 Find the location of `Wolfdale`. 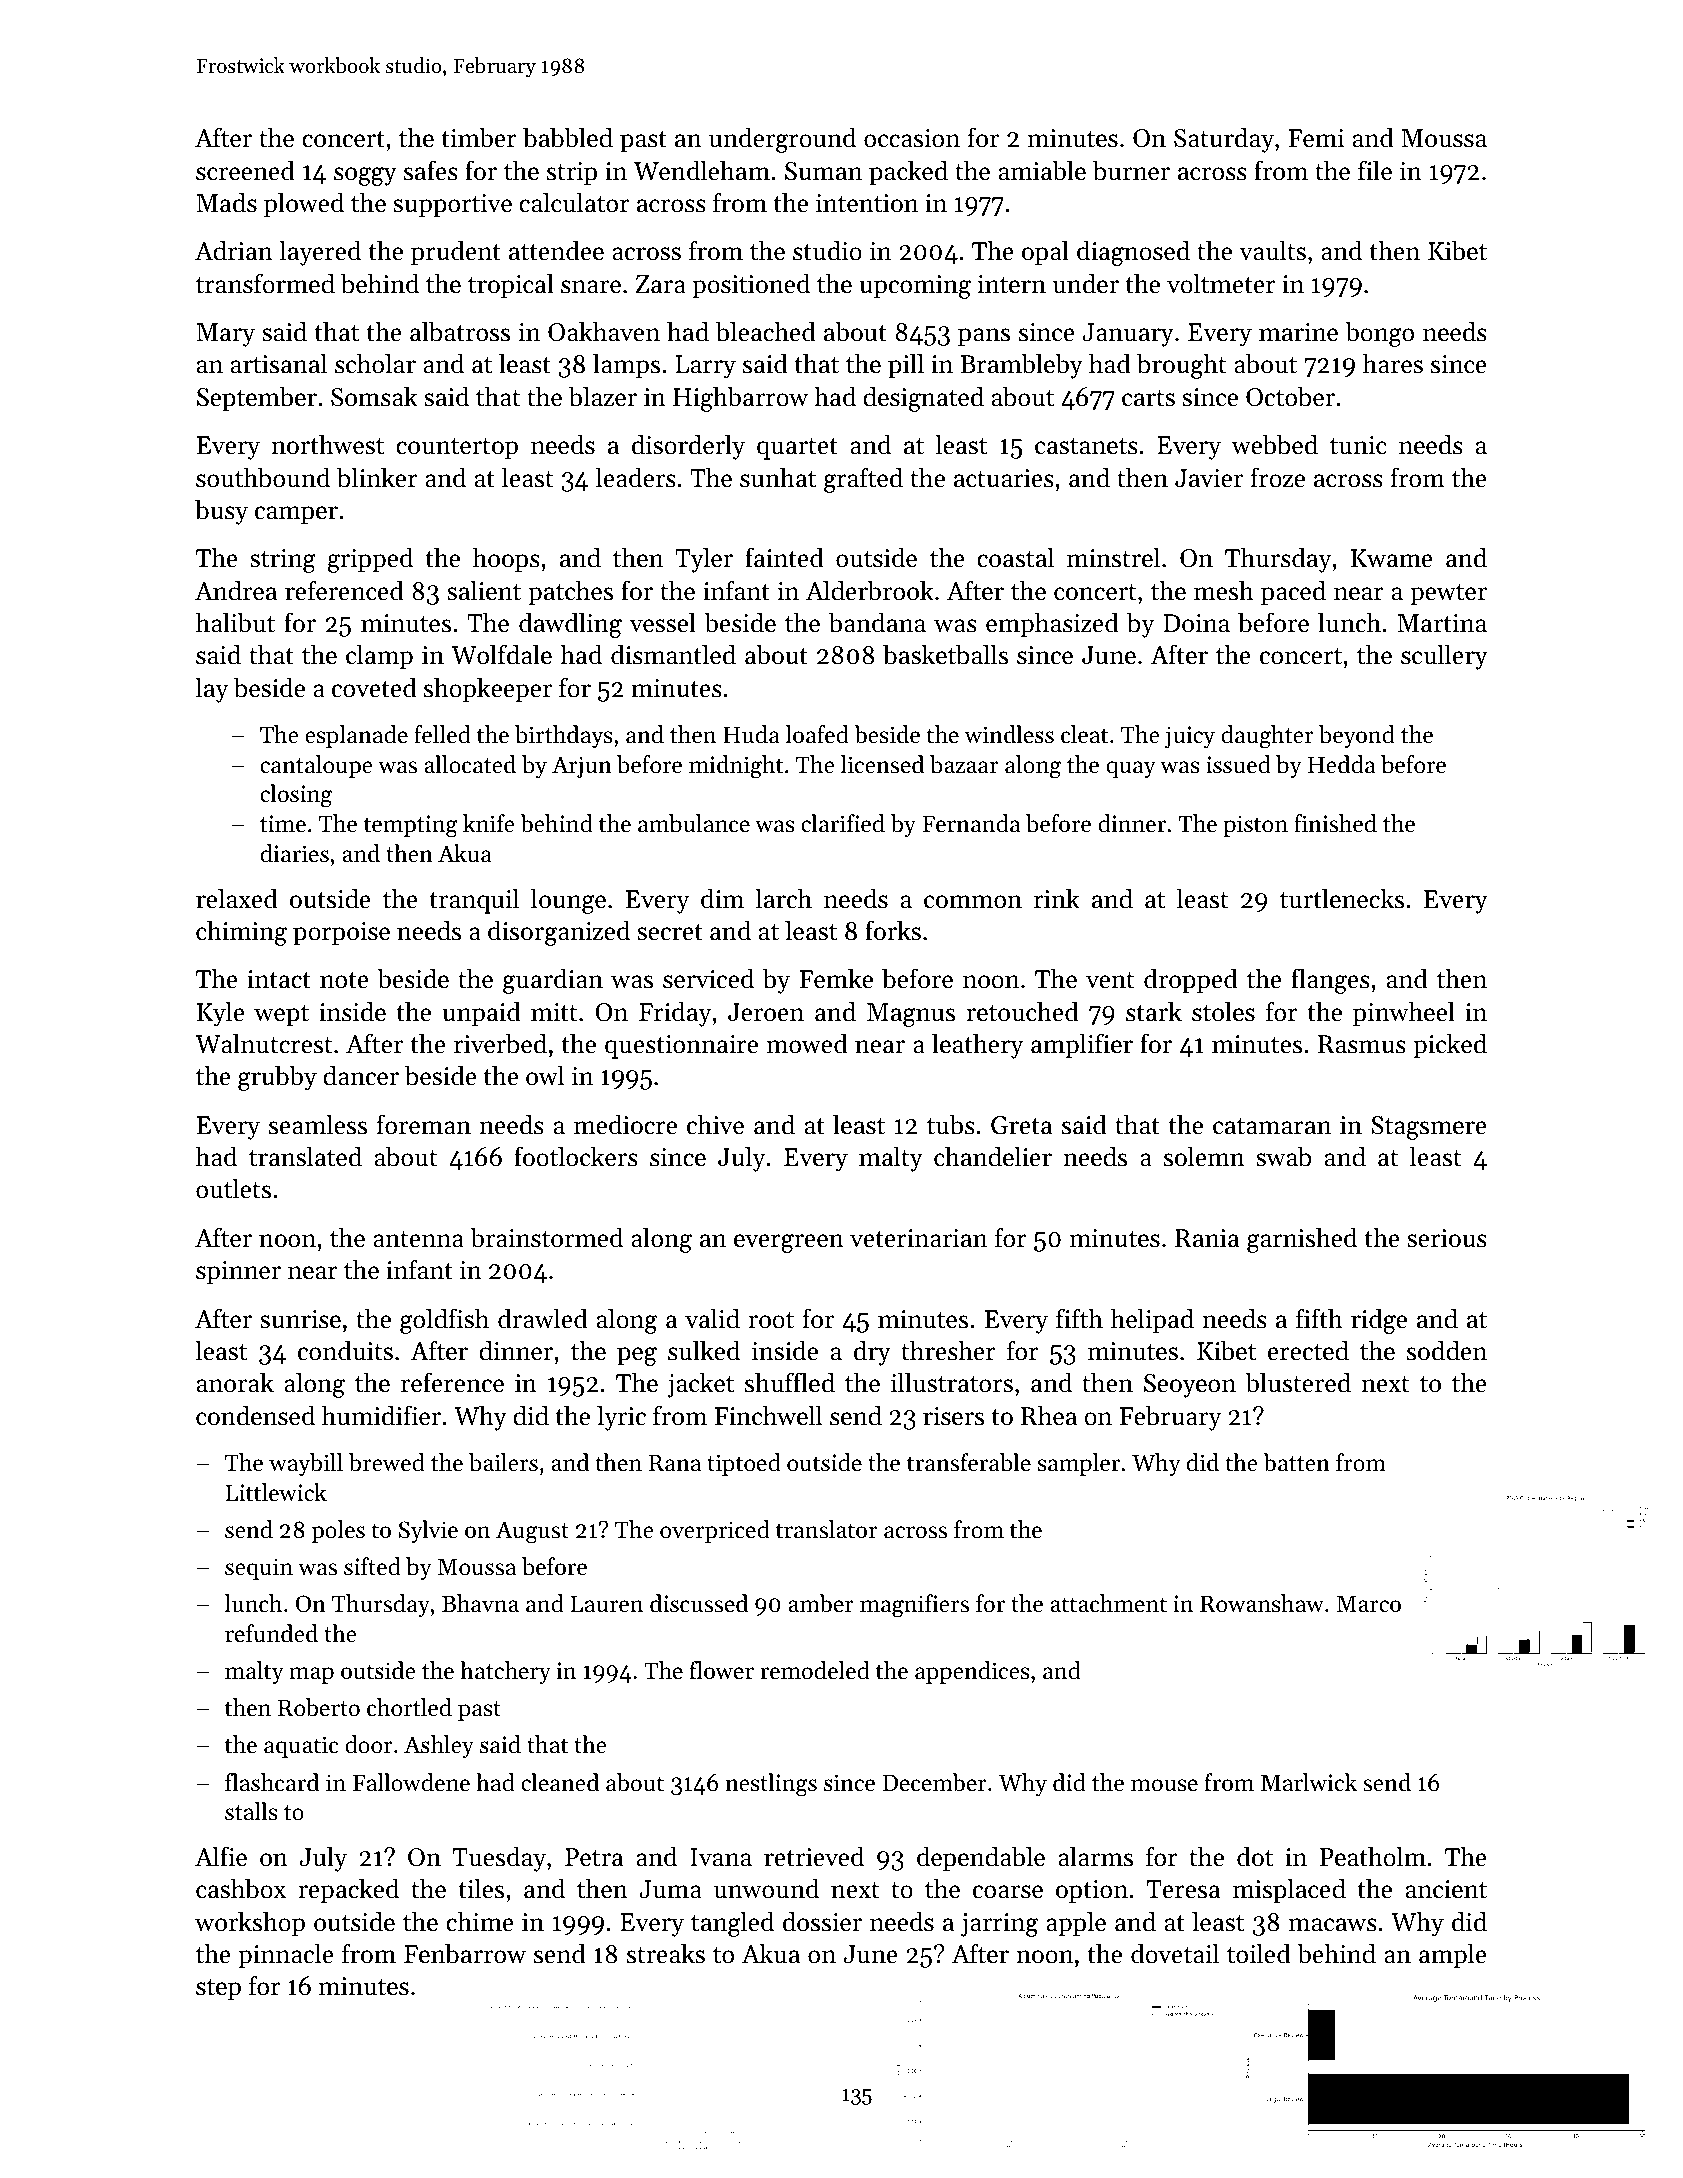

Wolfdale is located at coordinates (501, 654).
